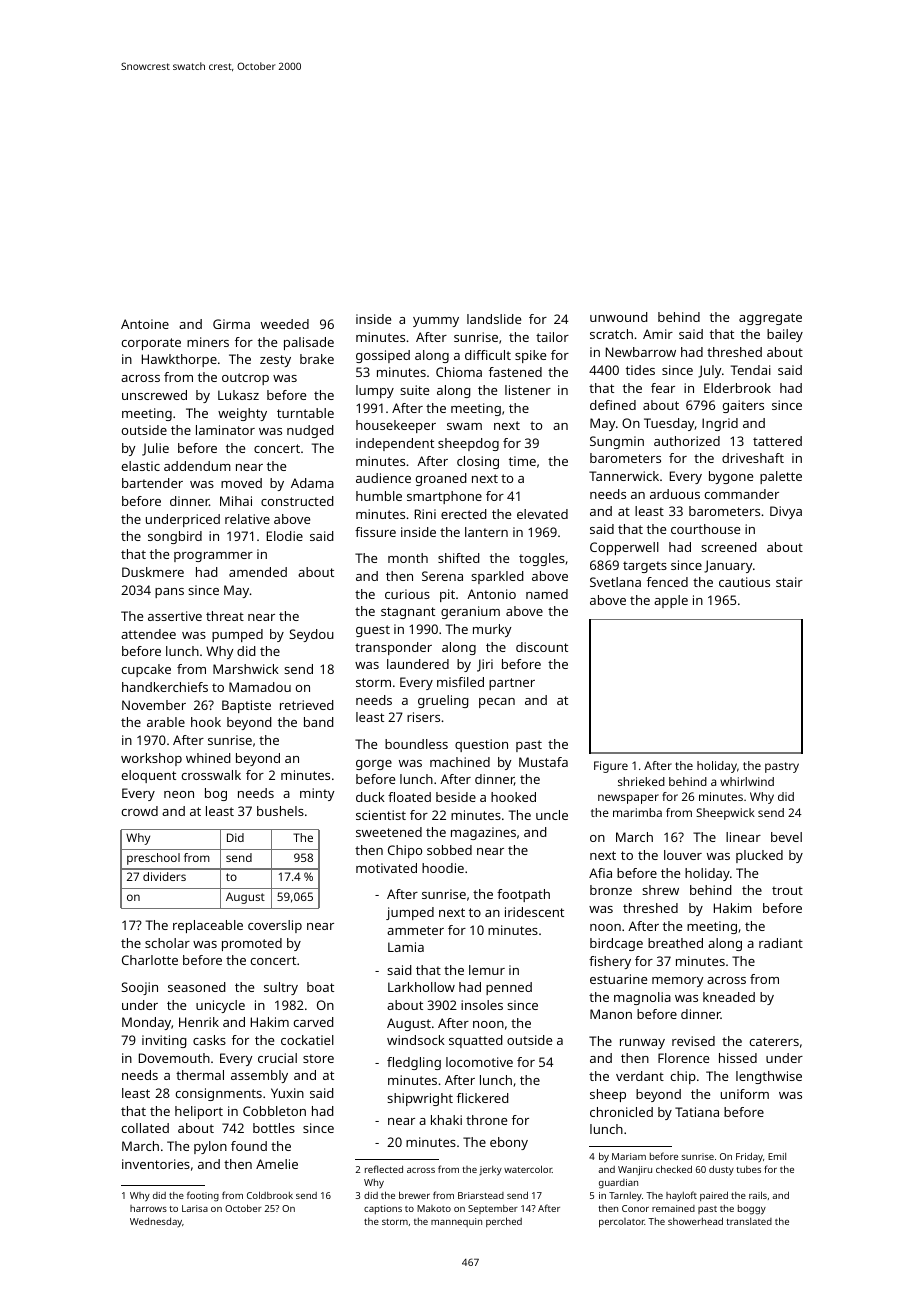 Image resolution: width=924 pixels, height=1308 pixels. What do you see at coordinates (675, 943) in the screenshot?
I see `breathed` at bounding box center [675, 943].
